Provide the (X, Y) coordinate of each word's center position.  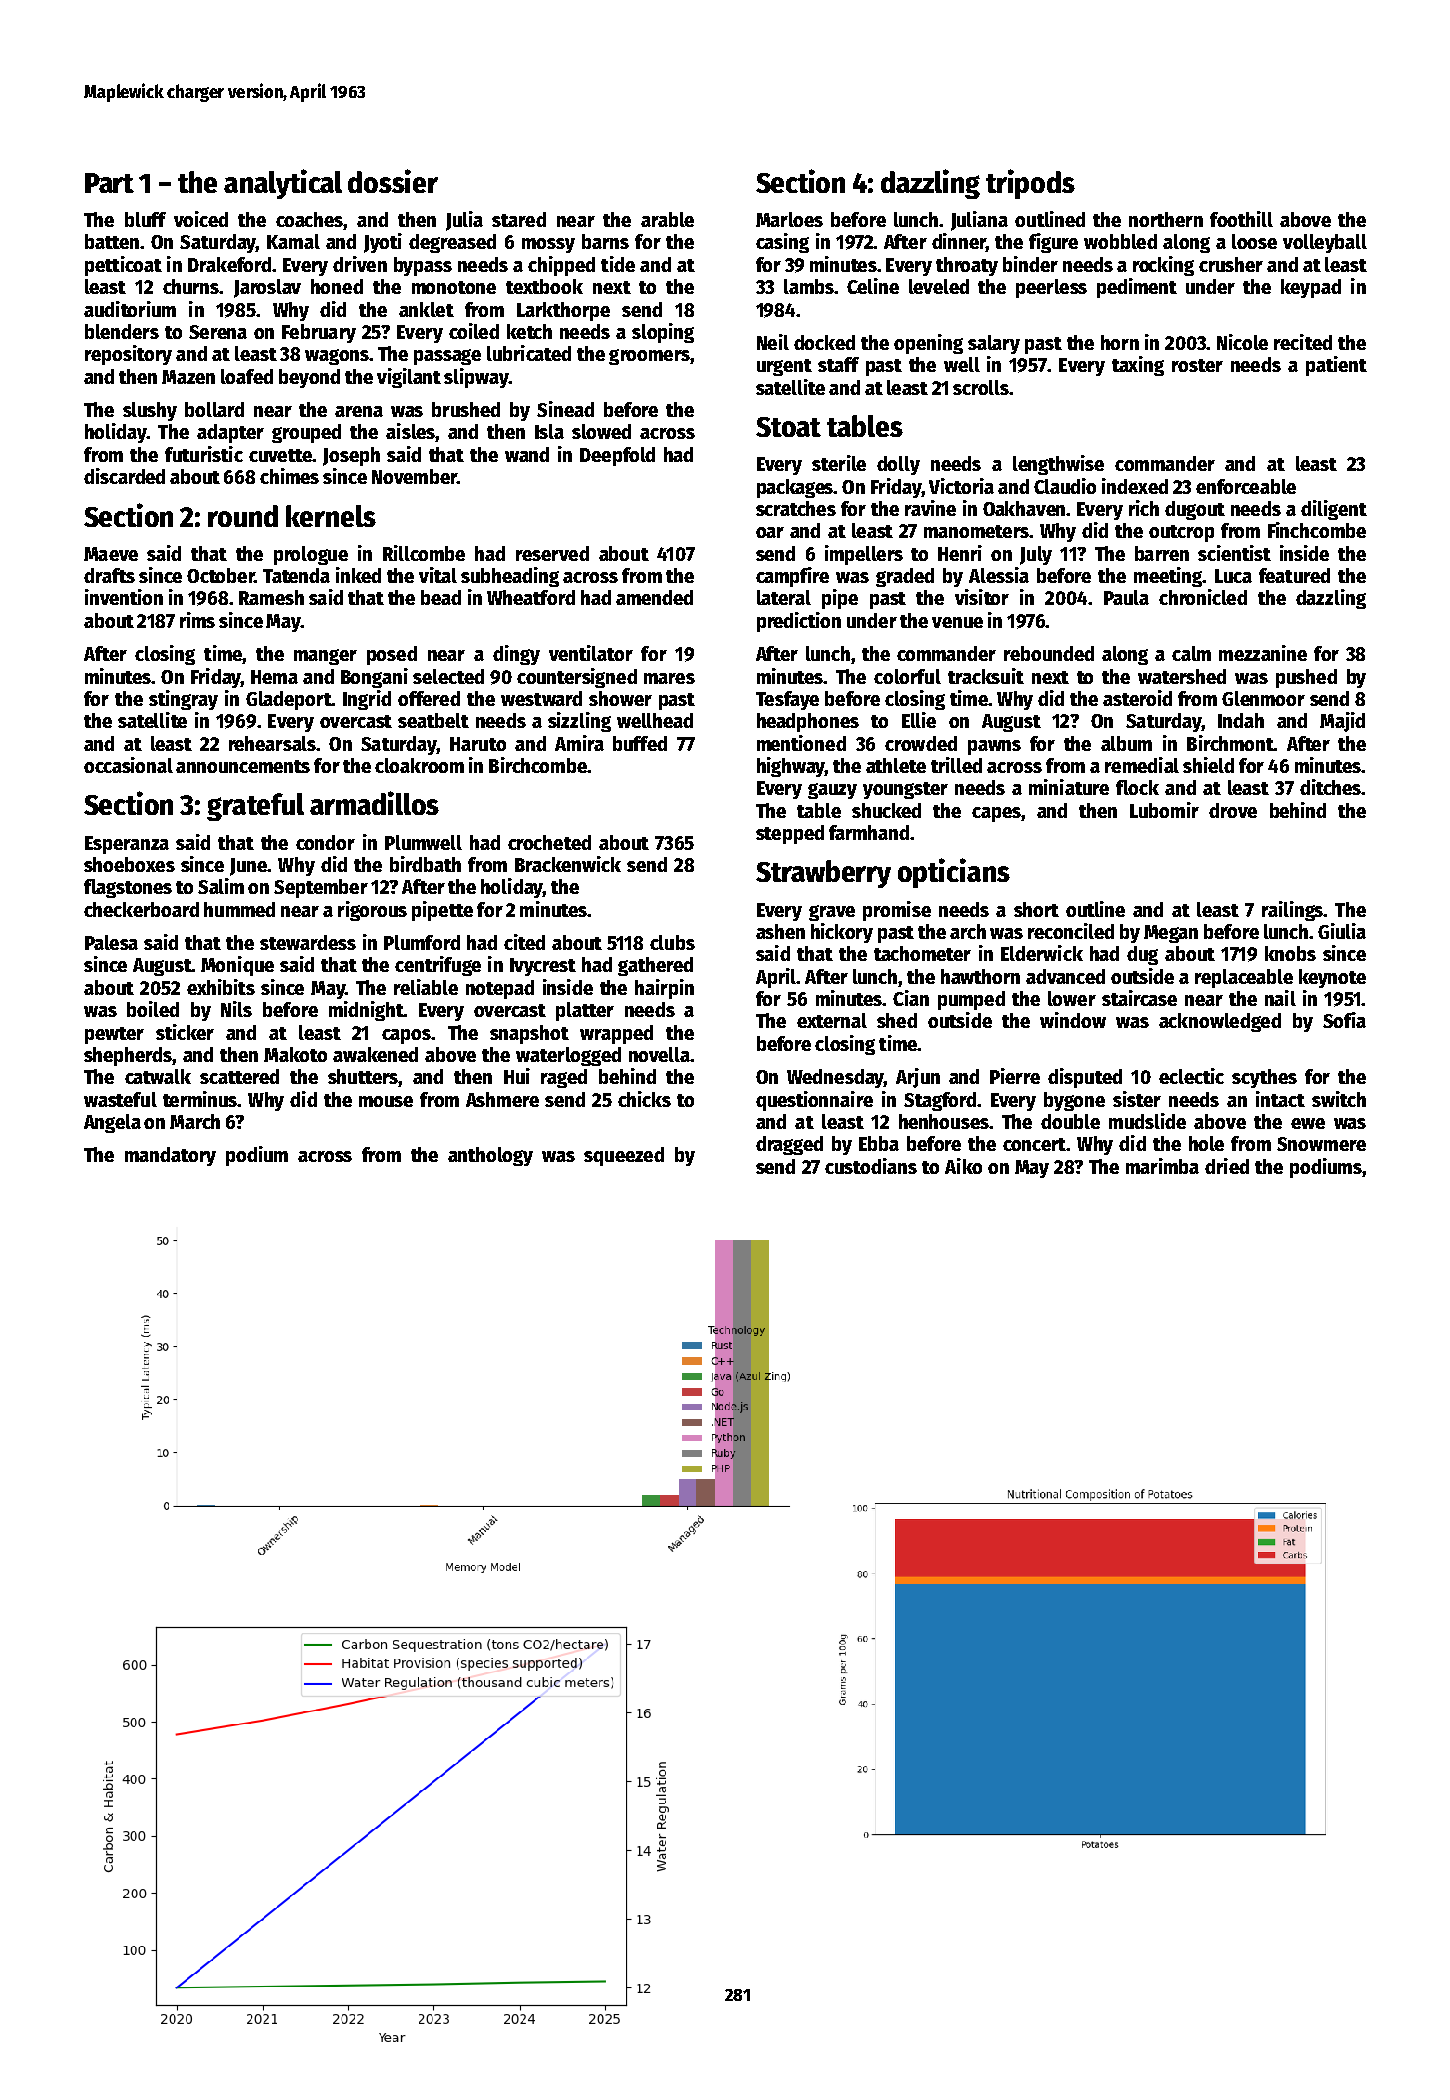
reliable (426, 987)
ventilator (591, 653)
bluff (145, 219)
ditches (1331, 787)
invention (124, 597)
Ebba (879, 1143)
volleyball (1325, 243)
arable (667, 219)
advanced (1065, 976)
